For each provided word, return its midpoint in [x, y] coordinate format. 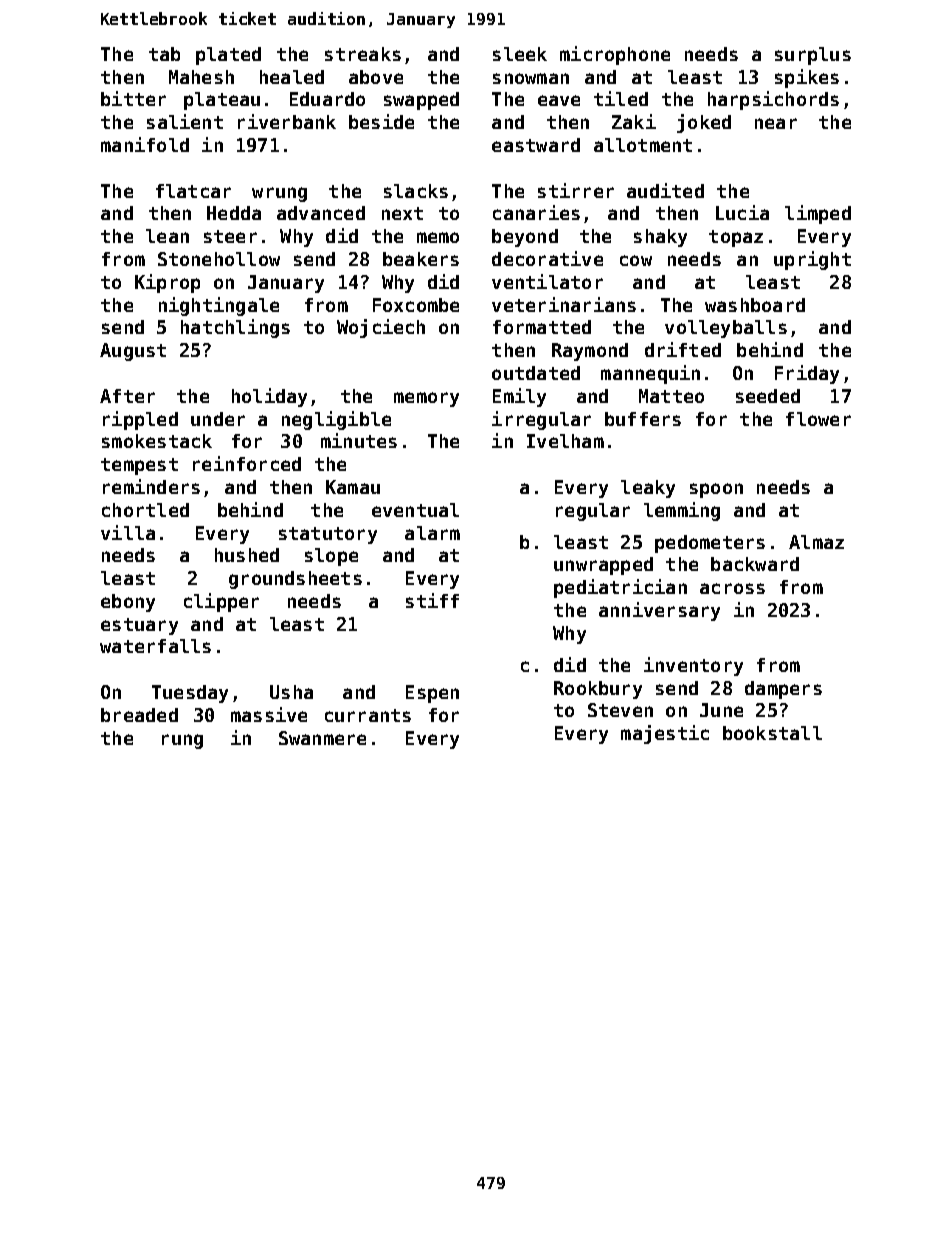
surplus [813, 56]
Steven [620, 710]
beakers [421, 259]
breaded [139, 715]
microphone [615, 55]
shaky [660, 238]
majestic [665, 734]
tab [164, 54]
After [127, 396]
